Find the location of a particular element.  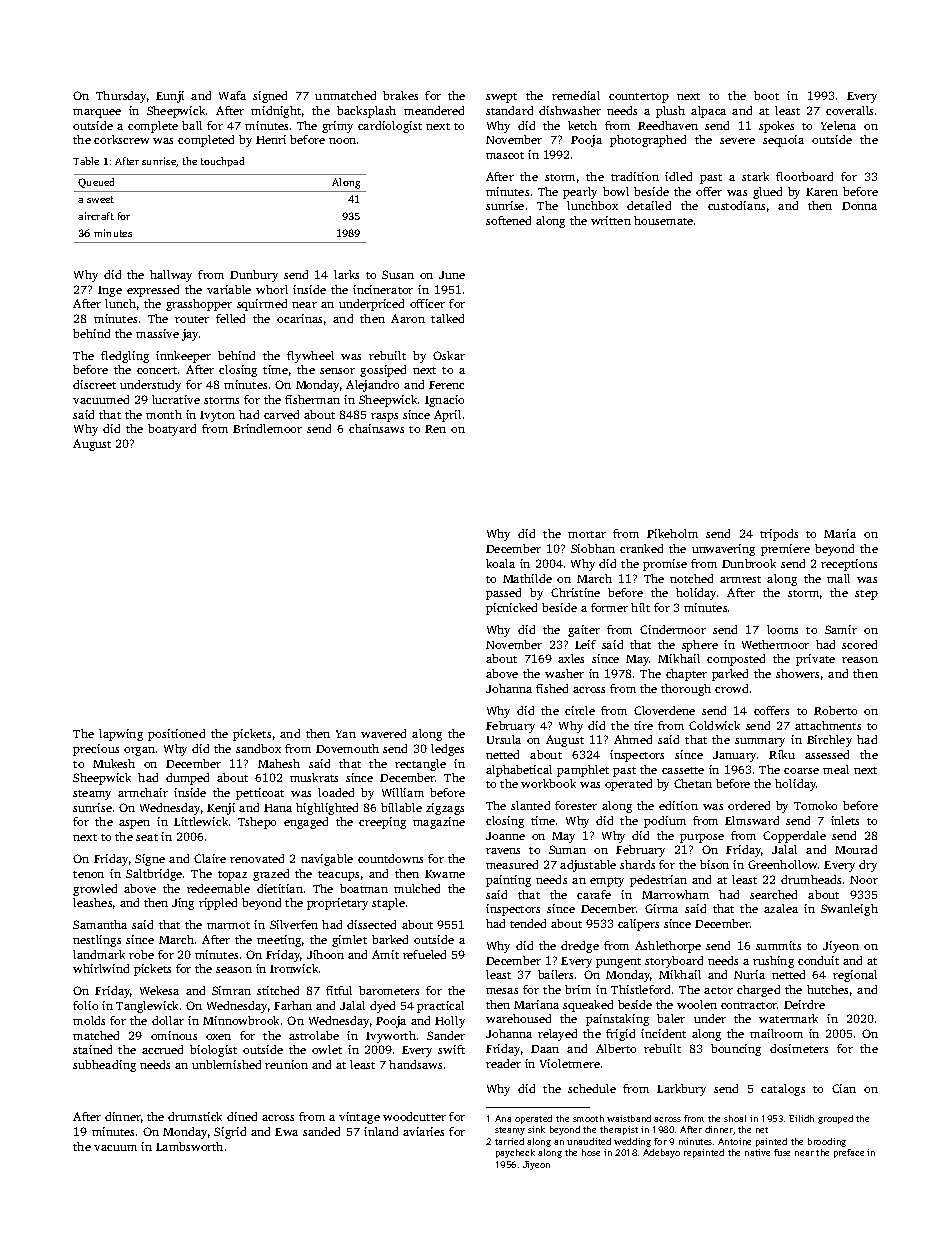

June is located at coordinates (452, 275).
